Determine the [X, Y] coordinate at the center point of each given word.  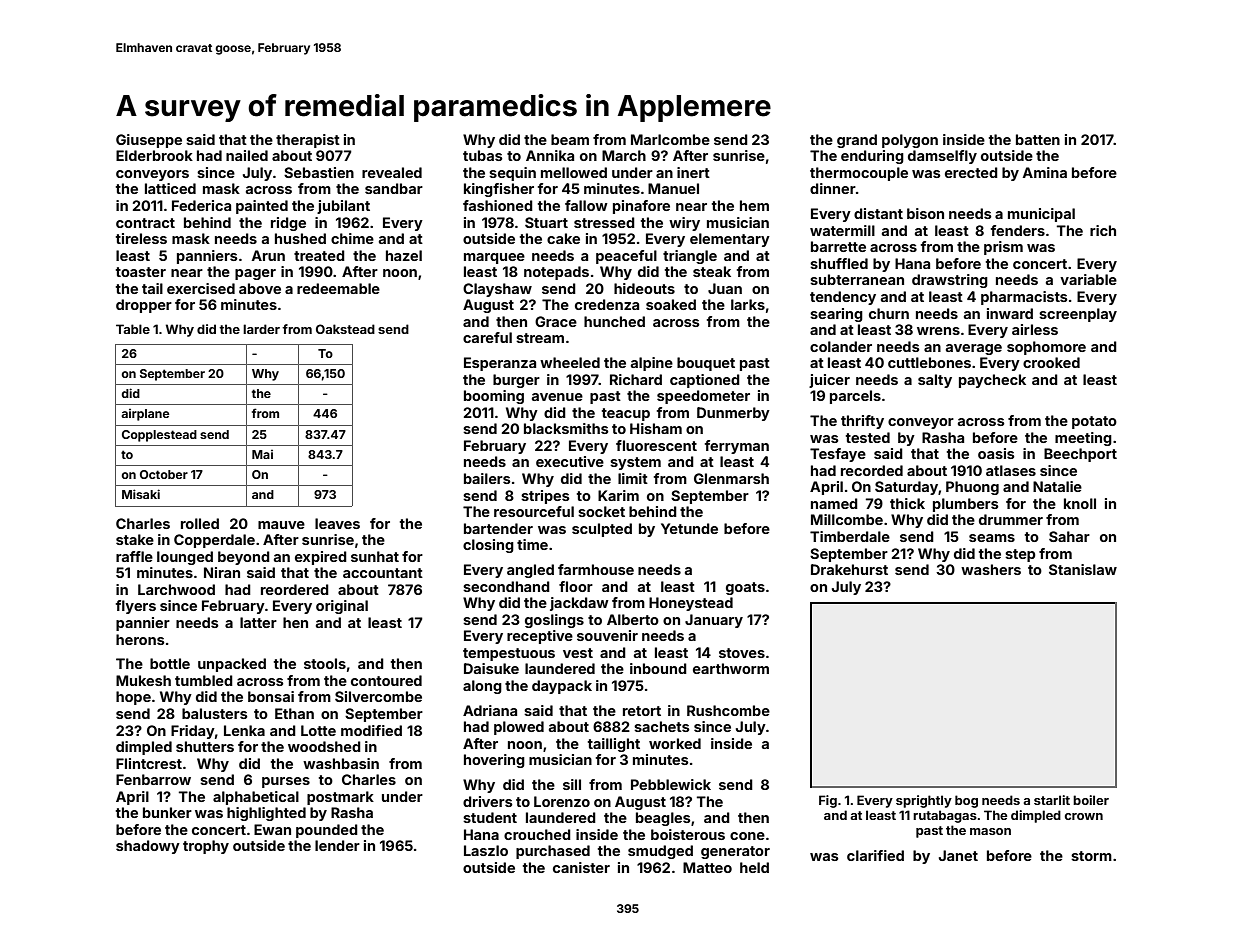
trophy [206, 847]
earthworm [731, 668]
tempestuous [509, 654]
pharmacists [1024, 298]
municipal [1041, 215]
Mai [262, 454]
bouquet [706, 364]
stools [325, 663]
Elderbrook [154, 155]
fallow [586, 205]
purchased [553, 852]
